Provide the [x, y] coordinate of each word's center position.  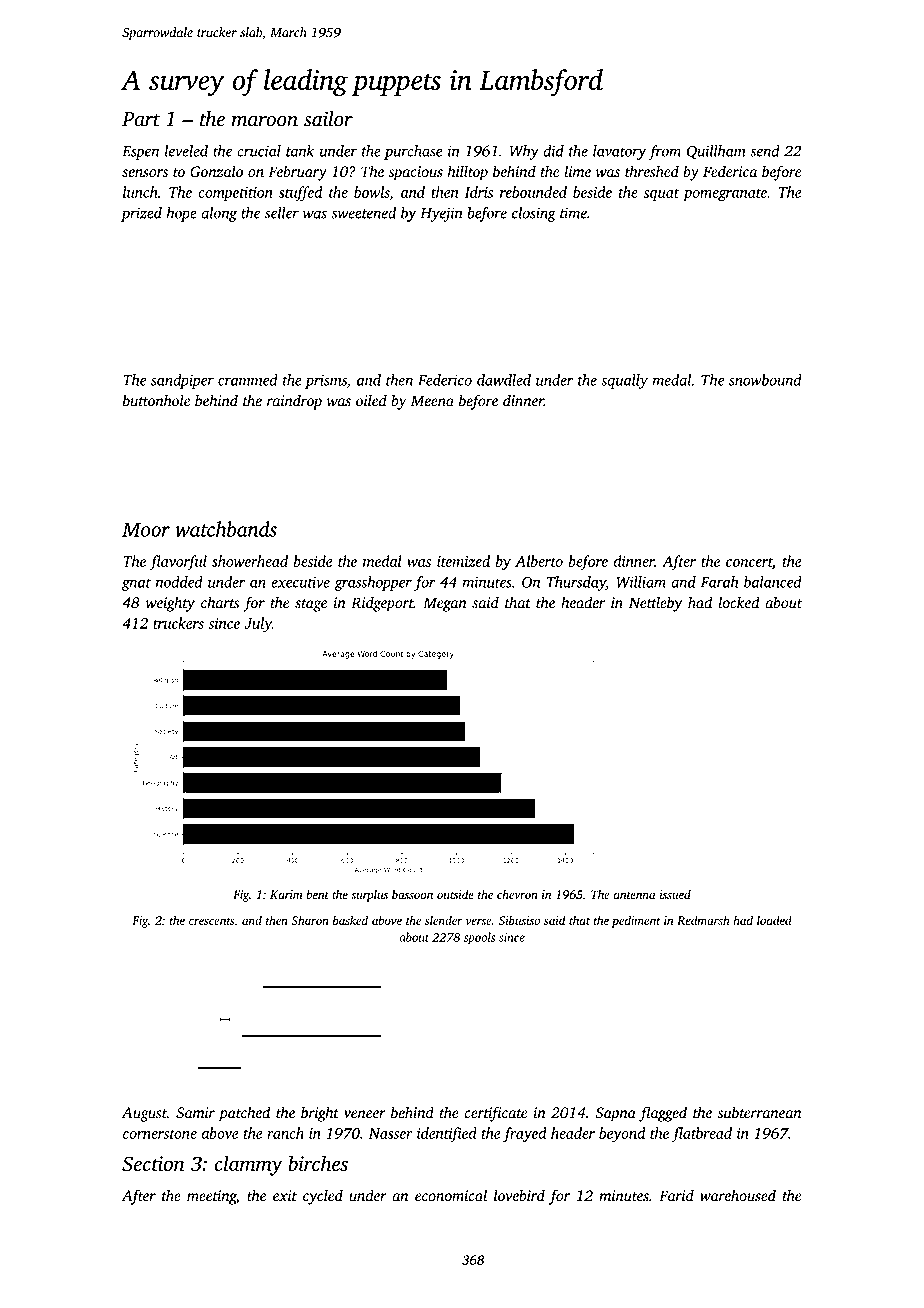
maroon [265, 121]
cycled [323, 1197]
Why [524, 152]
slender [444, 920]
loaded [774, 920]
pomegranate [725, 195]
